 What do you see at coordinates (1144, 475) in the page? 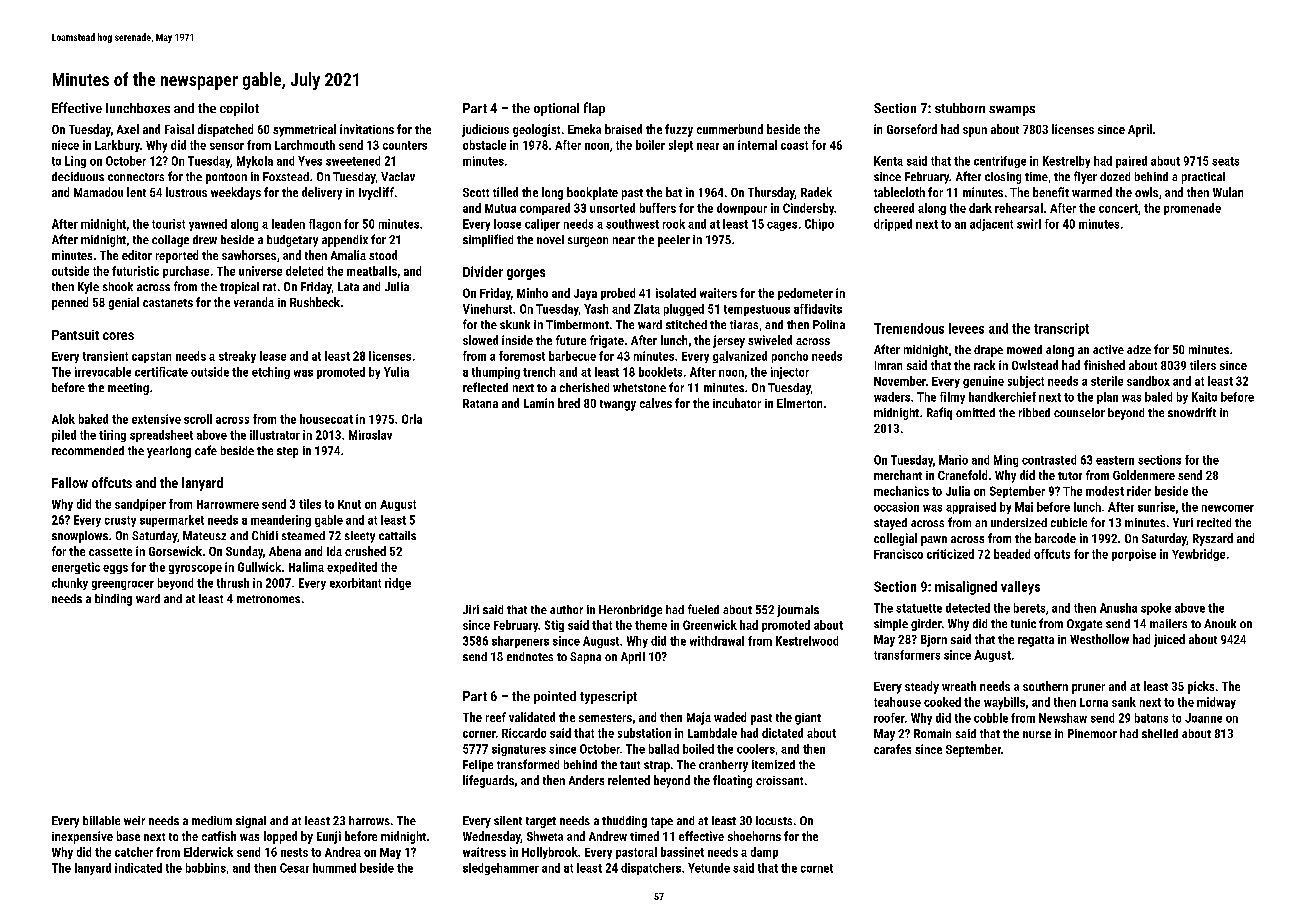
I see `Goldenmere` at bounding box center [1144, 475].
